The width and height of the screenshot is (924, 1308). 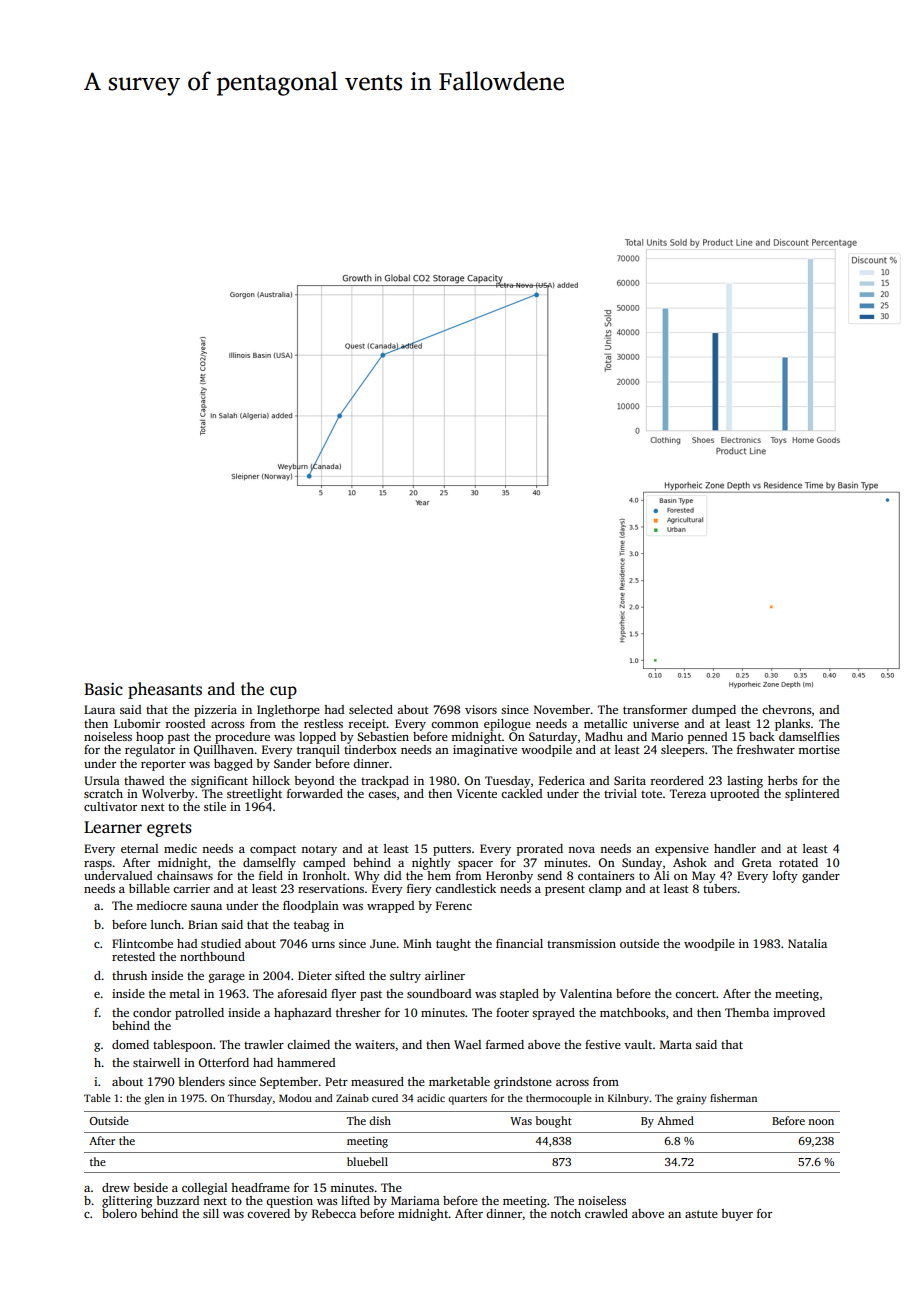 I want to click on cases, so click(x=382, y=795).
